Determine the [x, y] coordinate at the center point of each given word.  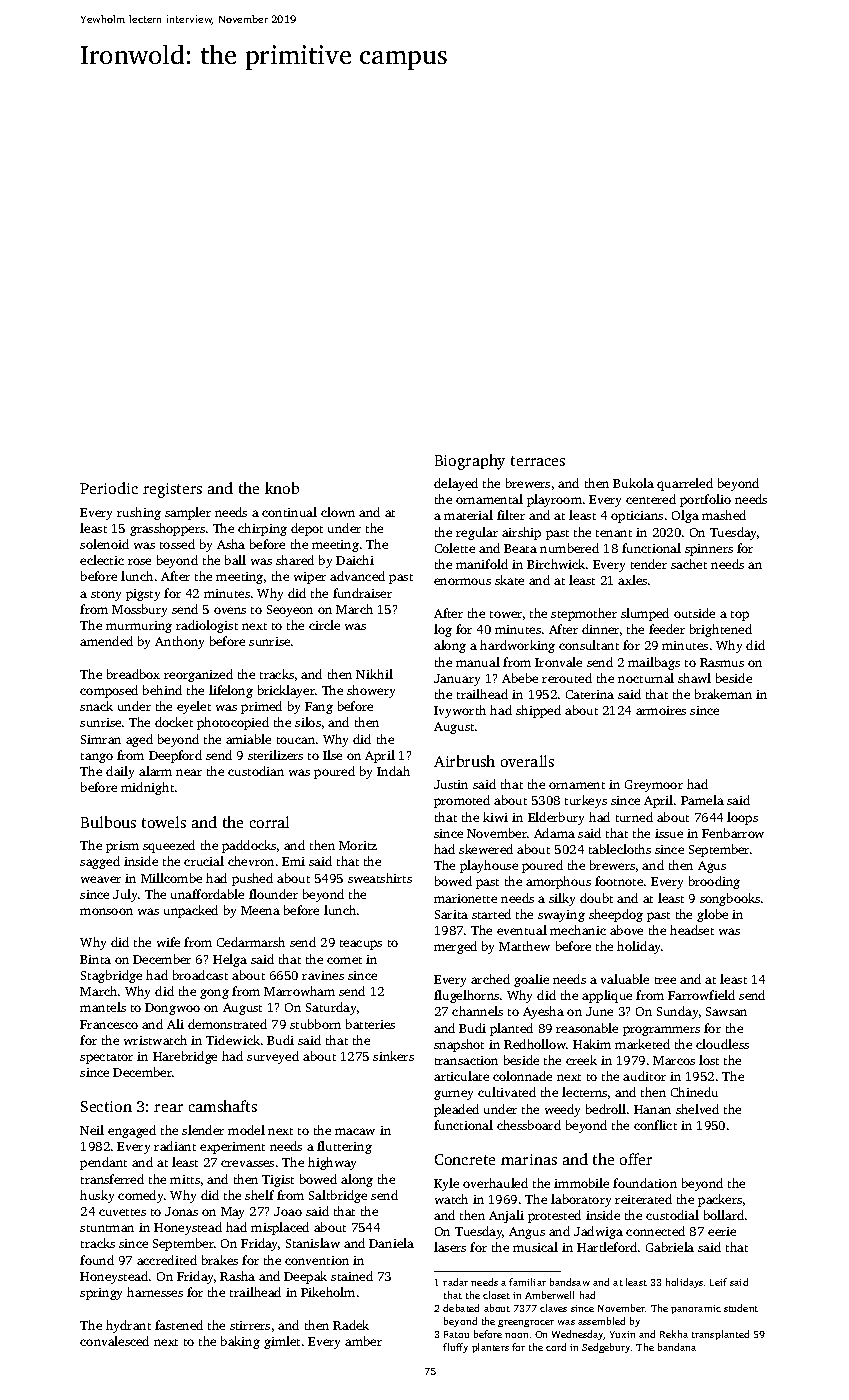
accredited [167, 1260]
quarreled [685, 484]
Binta [95, 959]
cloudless [722, 1044]
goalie [531, 980]
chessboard [529, 1125]
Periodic [109, 488]
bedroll [606, 1109]
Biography [470, 462]
